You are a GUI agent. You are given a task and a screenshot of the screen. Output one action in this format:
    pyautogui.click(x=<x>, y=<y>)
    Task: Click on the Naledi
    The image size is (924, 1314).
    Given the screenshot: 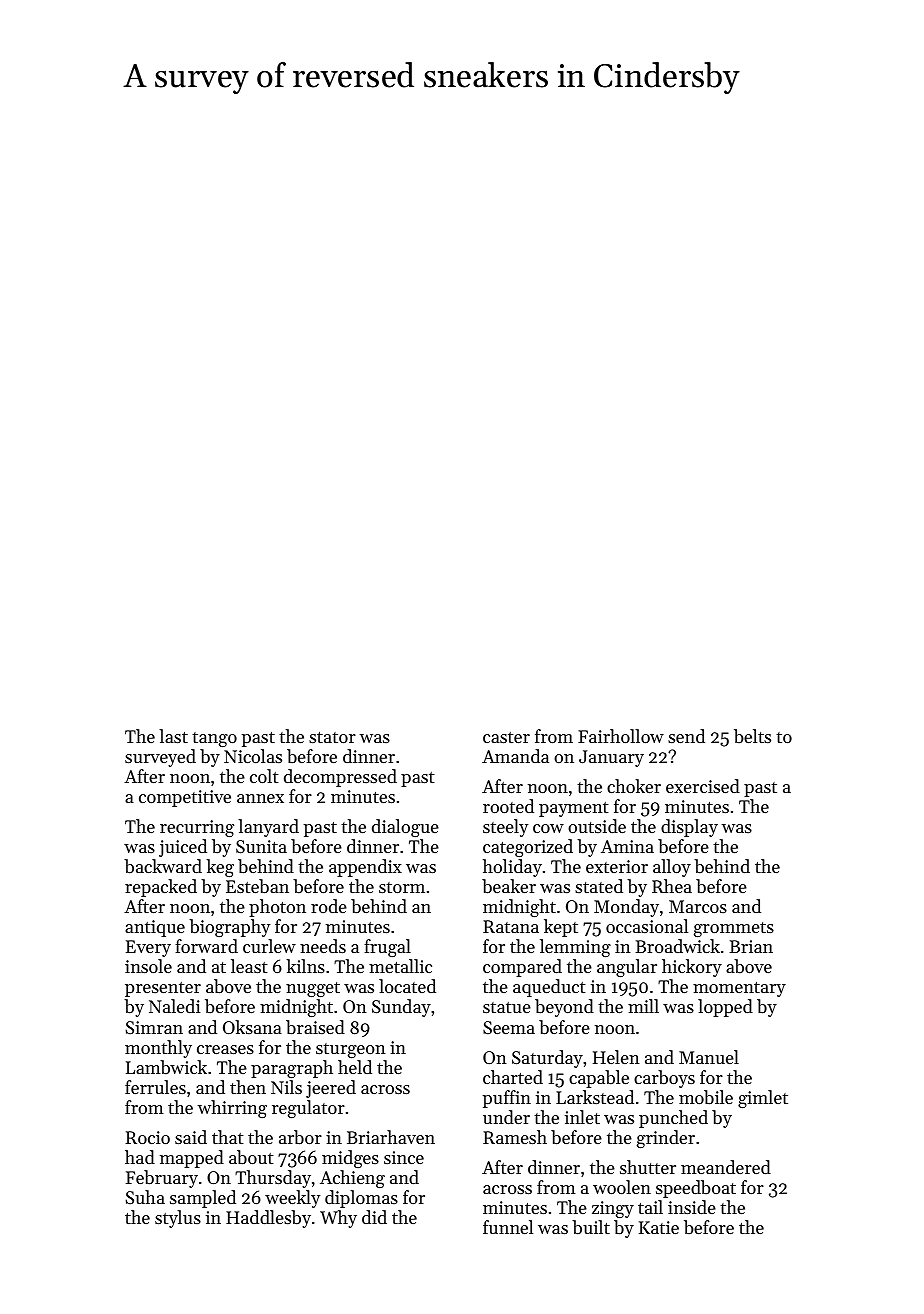 What is the action you would take?
    pyautogui.click(x=175, y=1006)
